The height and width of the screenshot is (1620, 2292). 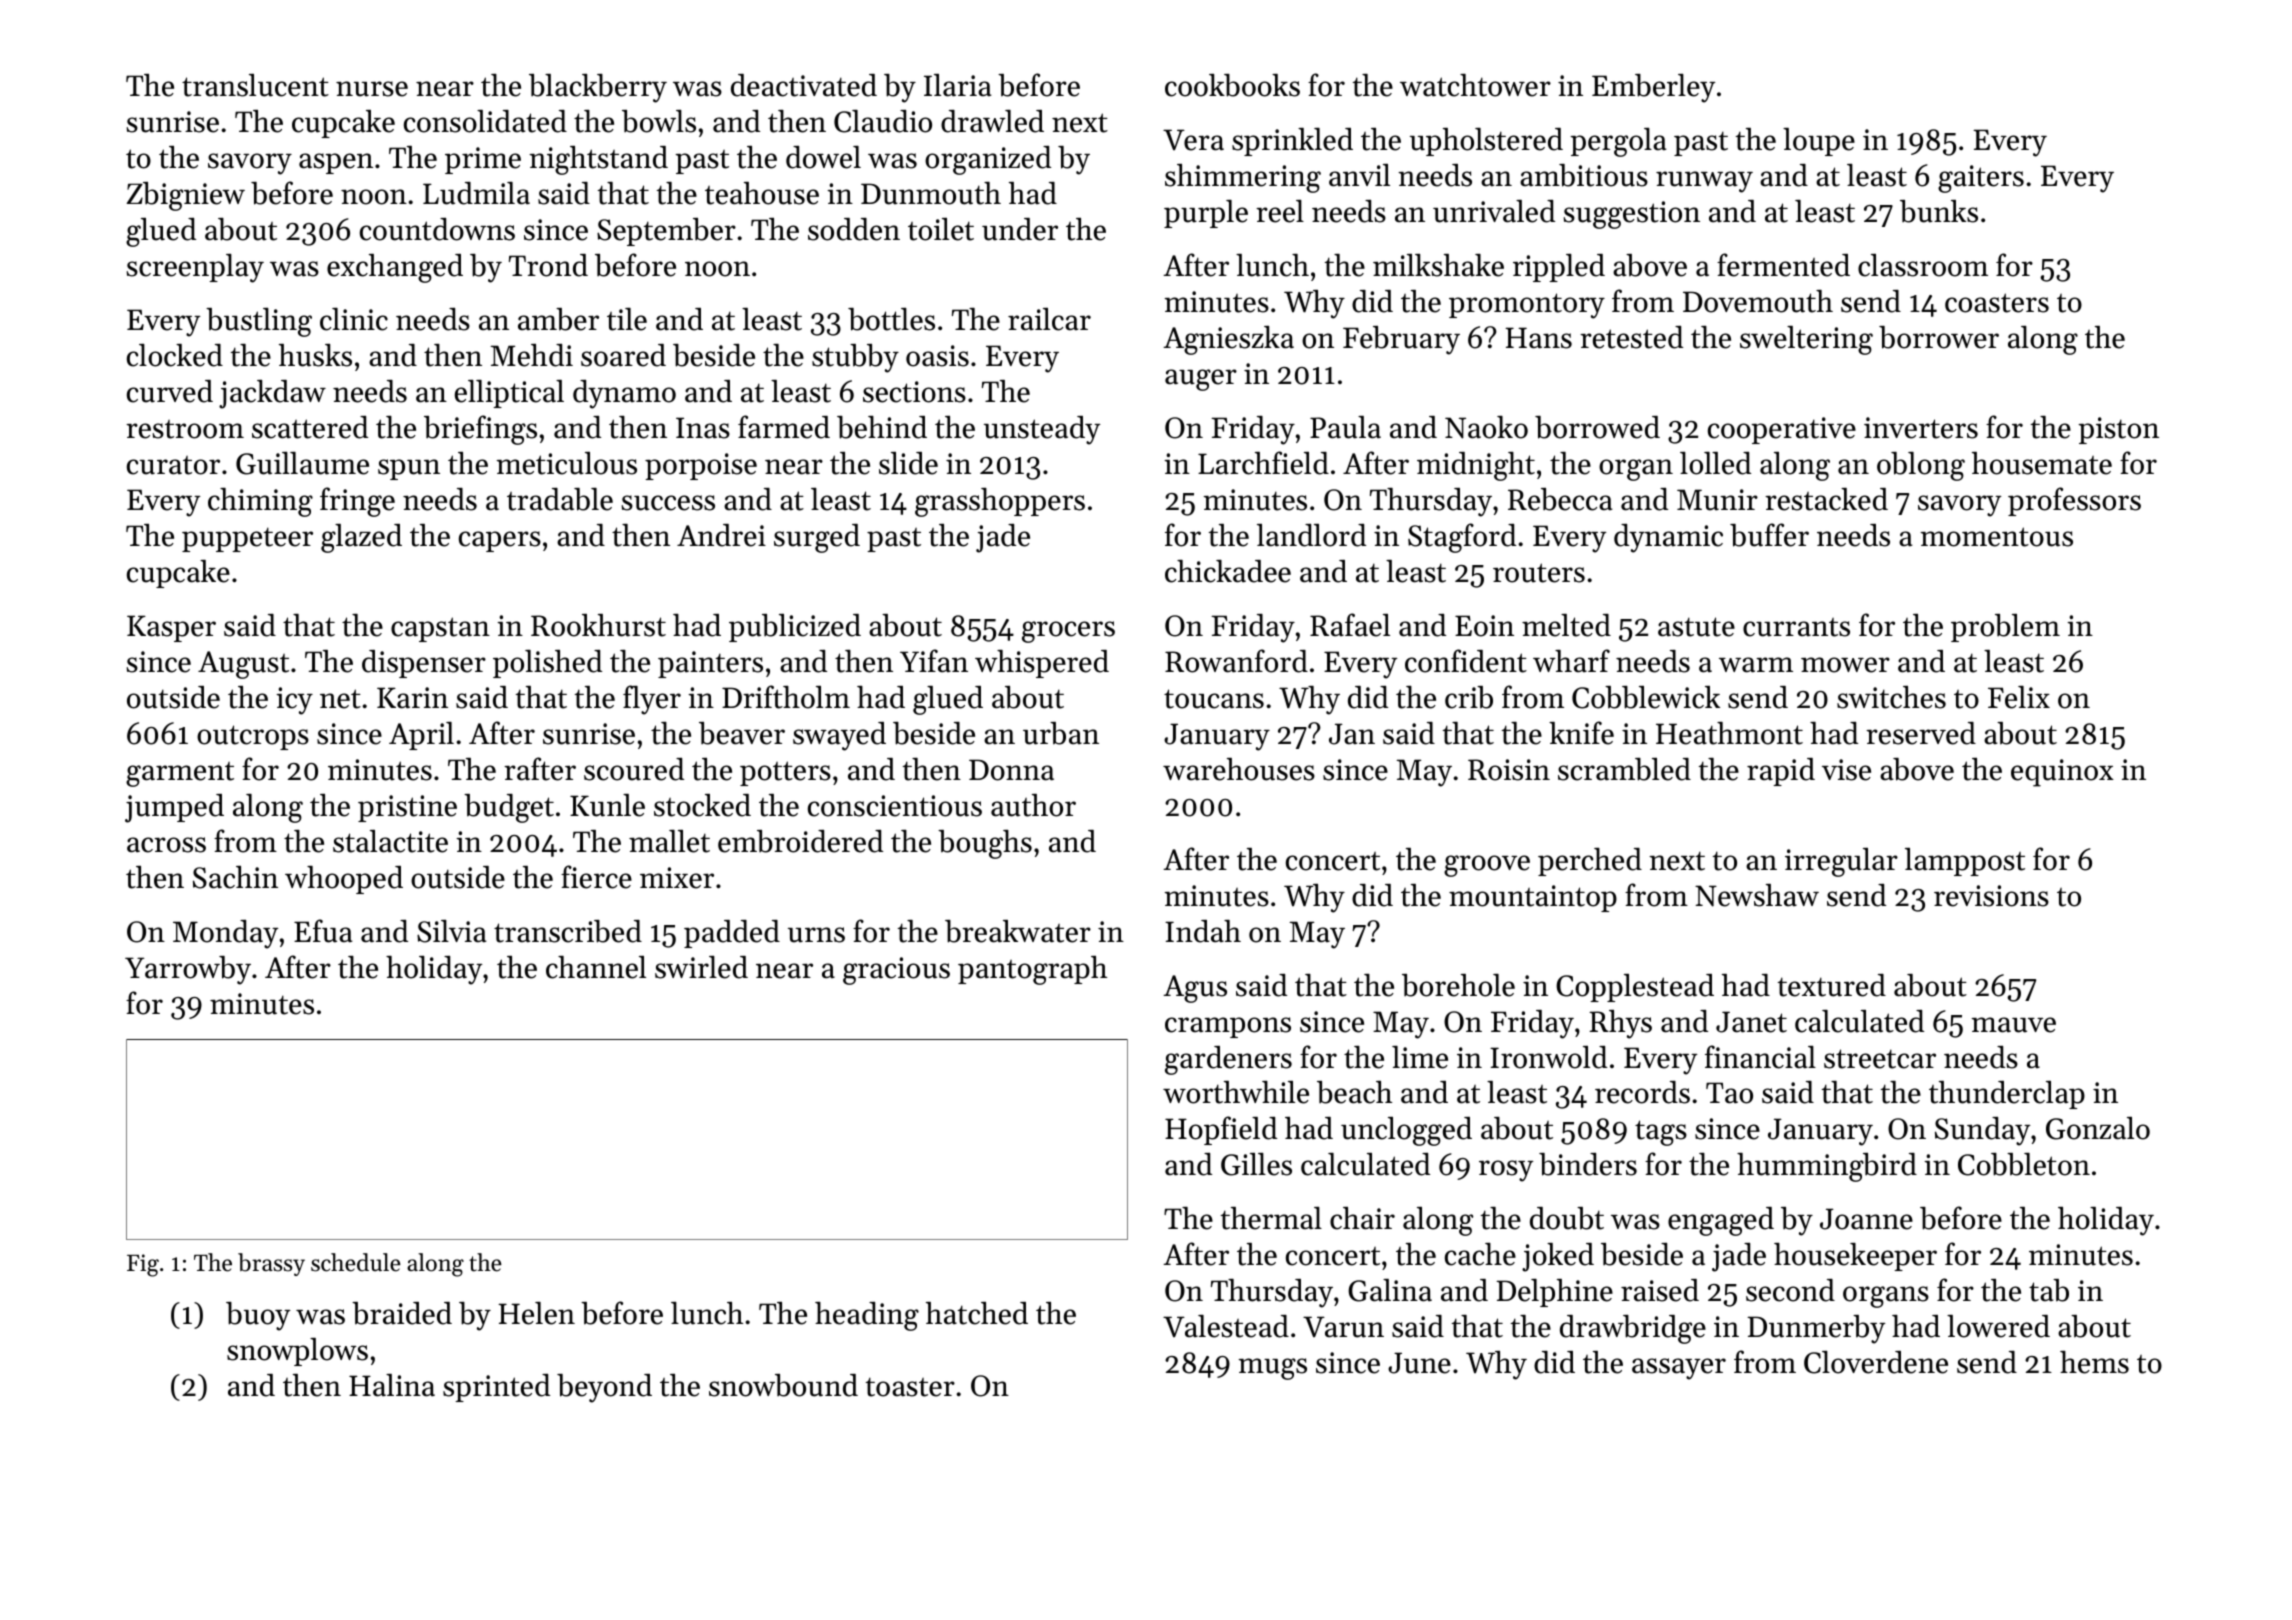 What do you see at coordinates (1256, 1164) in the screenshot?
I see `Gilles` at bounding box center [1256, 1164].
